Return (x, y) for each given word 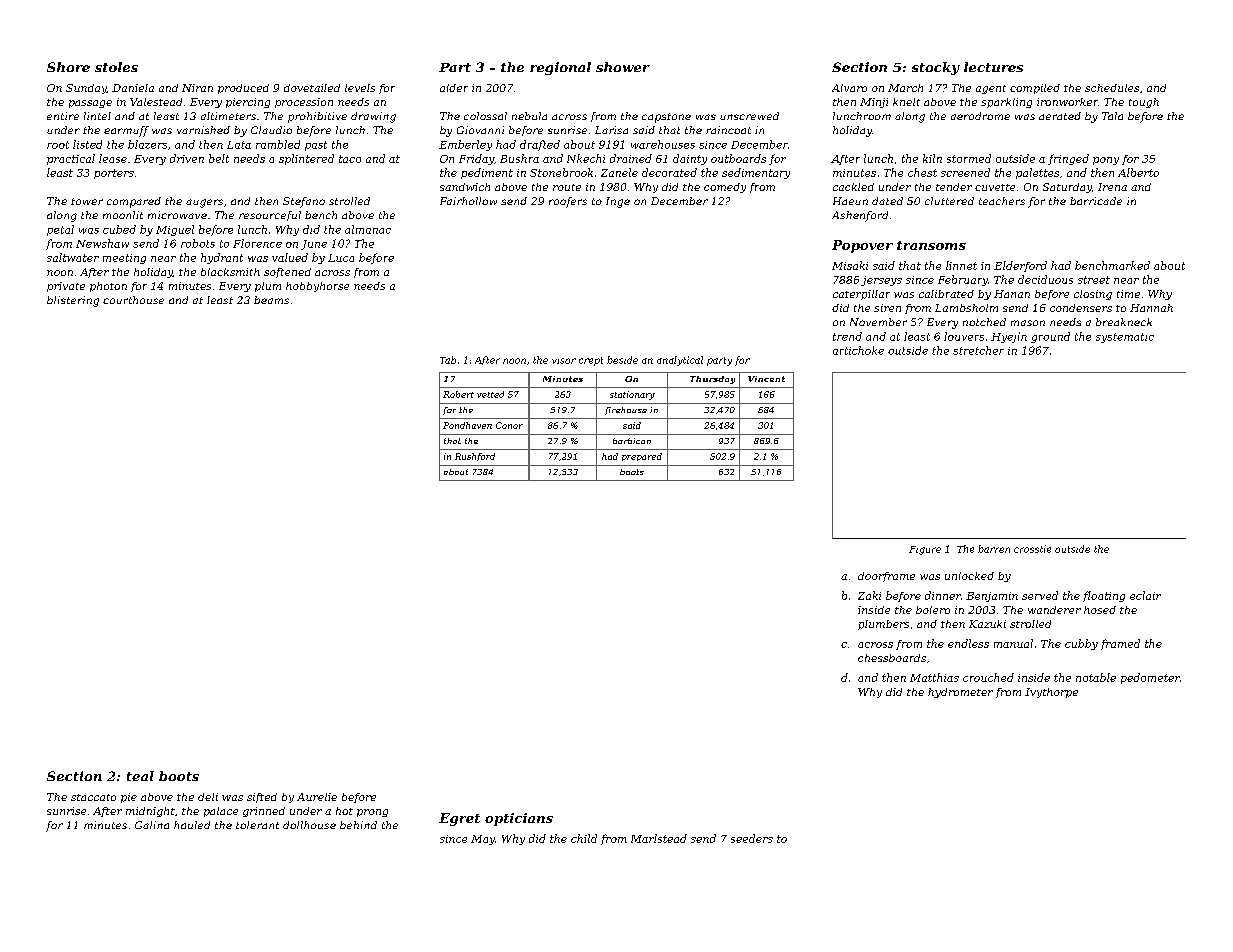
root (58, 145)
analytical (680, 361)
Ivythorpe (1051, 693)
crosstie (1032, 549)
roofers (568, 202)
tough (1144, 103)
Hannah (1151, 308)
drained (631, 158)
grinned (264, 812)
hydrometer (960, 693)
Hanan (1012, 294)
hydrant (222, 258)
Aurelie (317, 797)
